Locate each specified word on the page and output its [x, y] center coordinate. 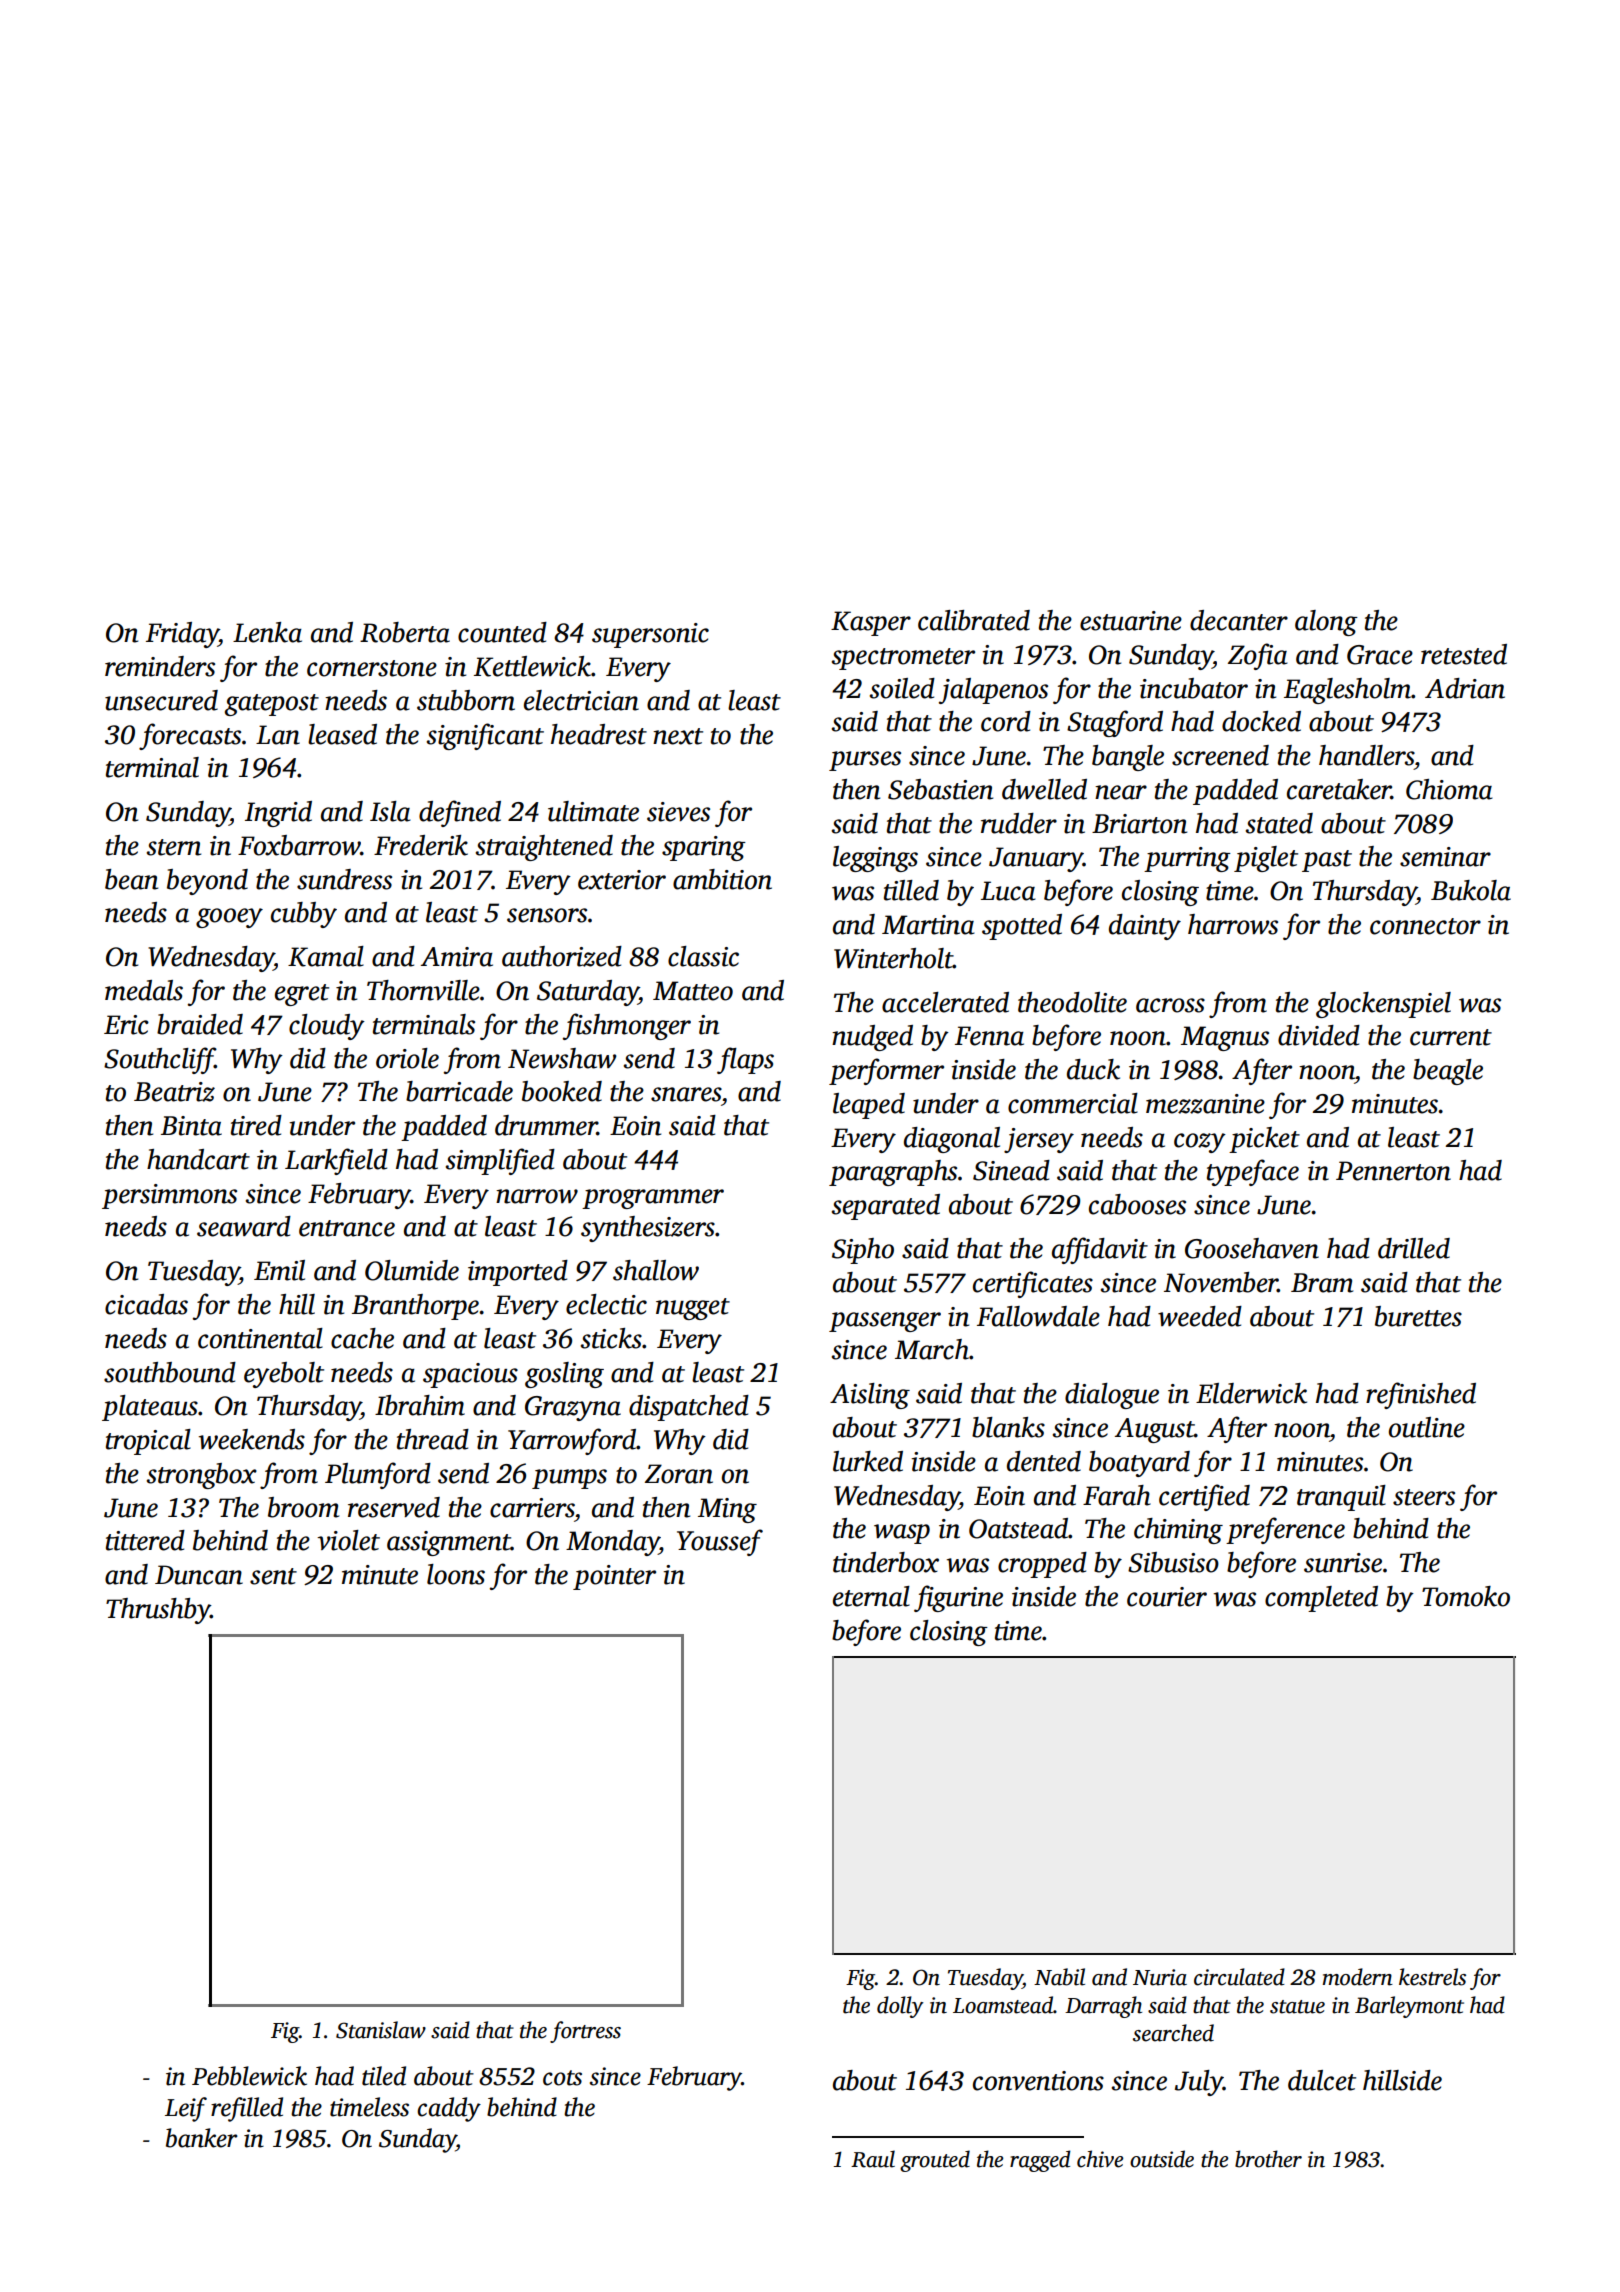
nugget [693, 1309]
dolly [900, 2007]
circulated [1239, 1977]
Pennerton [1393, 1171]
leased [342, 734]
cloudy [327, 1027]
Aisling [870, 1396]
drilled [1414, 1248]
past [1327, 861]
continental [260, 1338]
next [678, 736]
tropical [148, 1442]
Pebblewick [249, 2076]
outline [1427, 1427]
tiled [384, 2076]
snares [686, 1094]
